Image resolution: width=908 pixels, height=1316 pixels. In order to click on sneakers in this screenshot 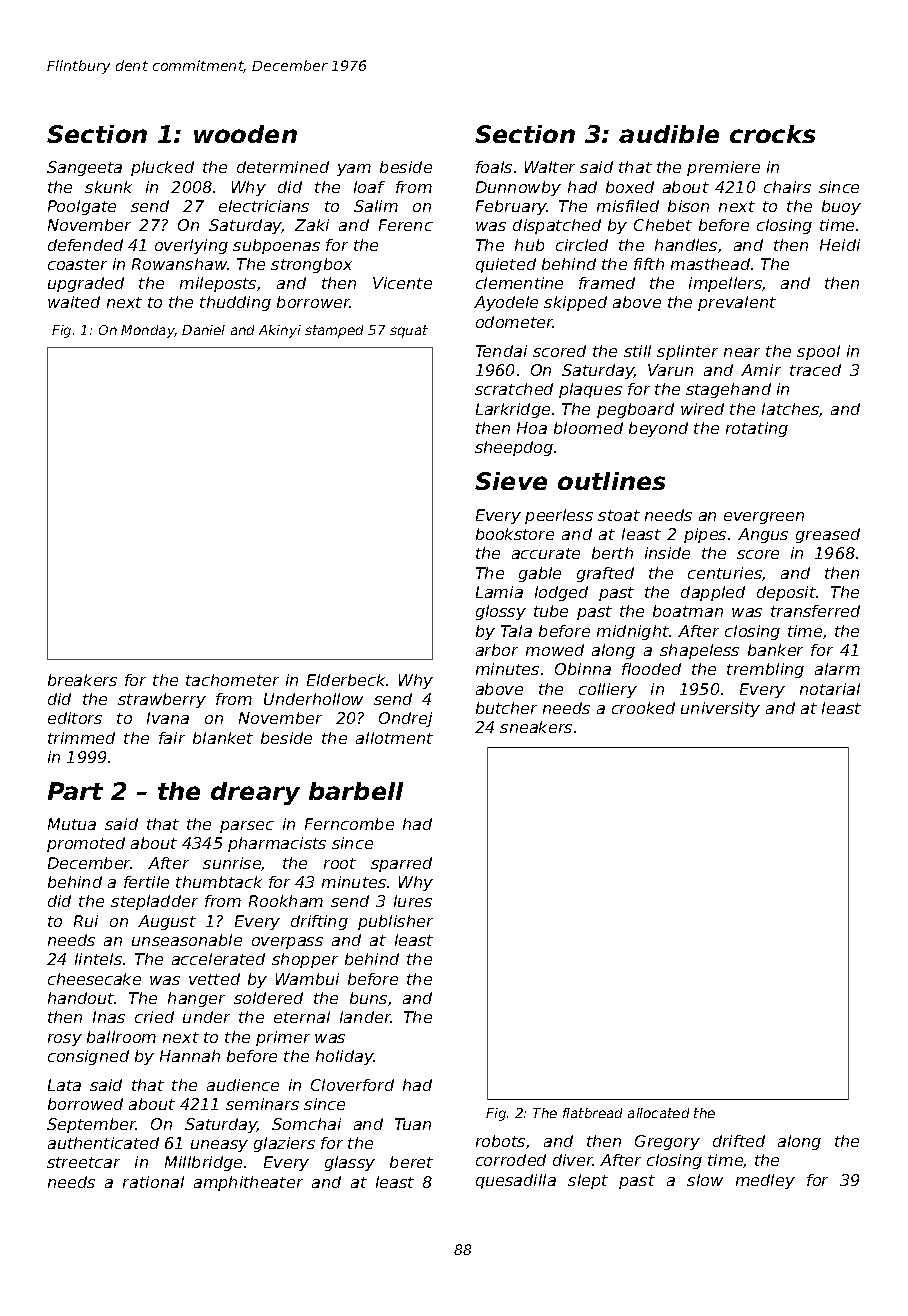, I will do `click(536, 727)`.
